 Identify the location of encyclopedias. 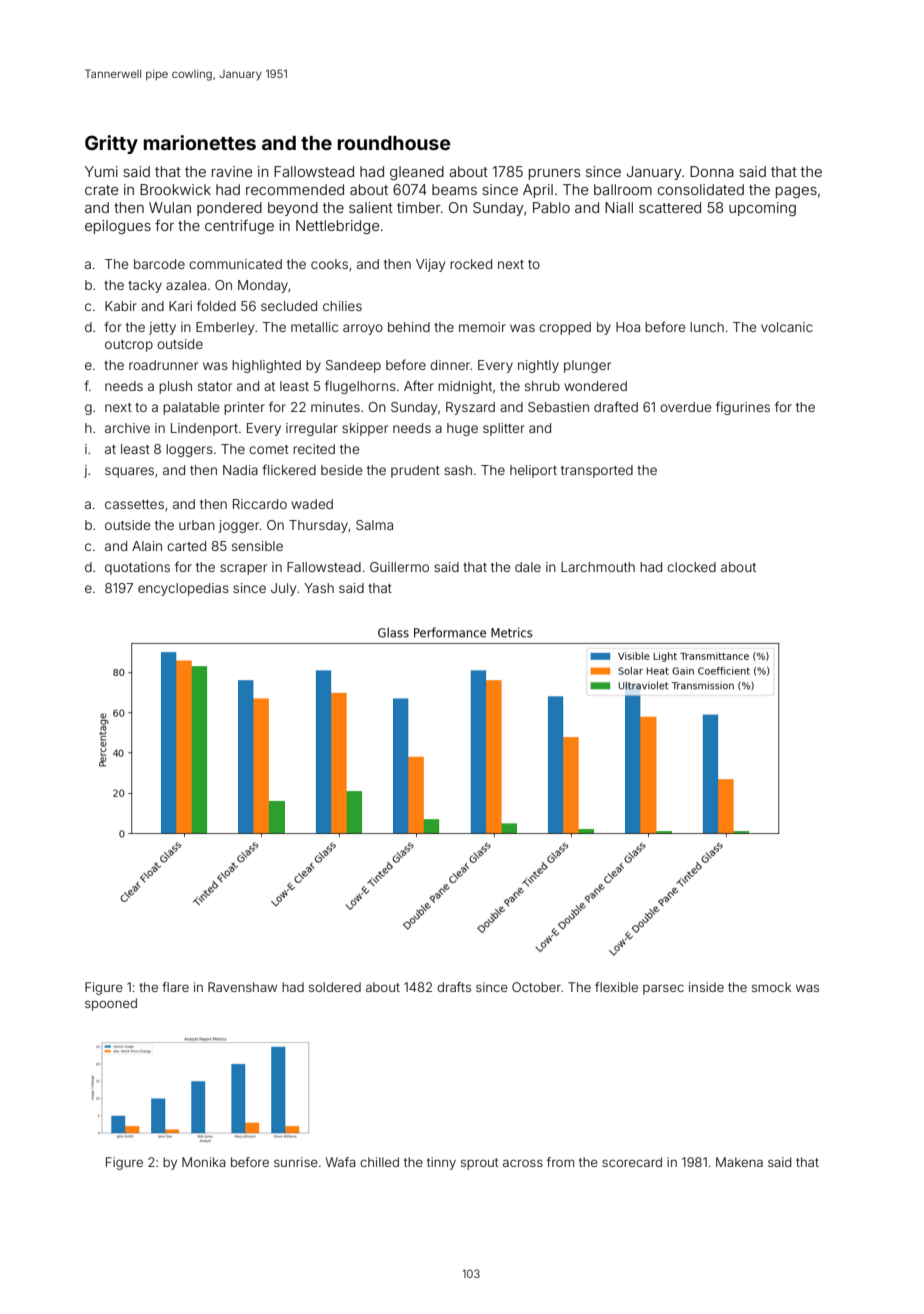
(183, 589).
